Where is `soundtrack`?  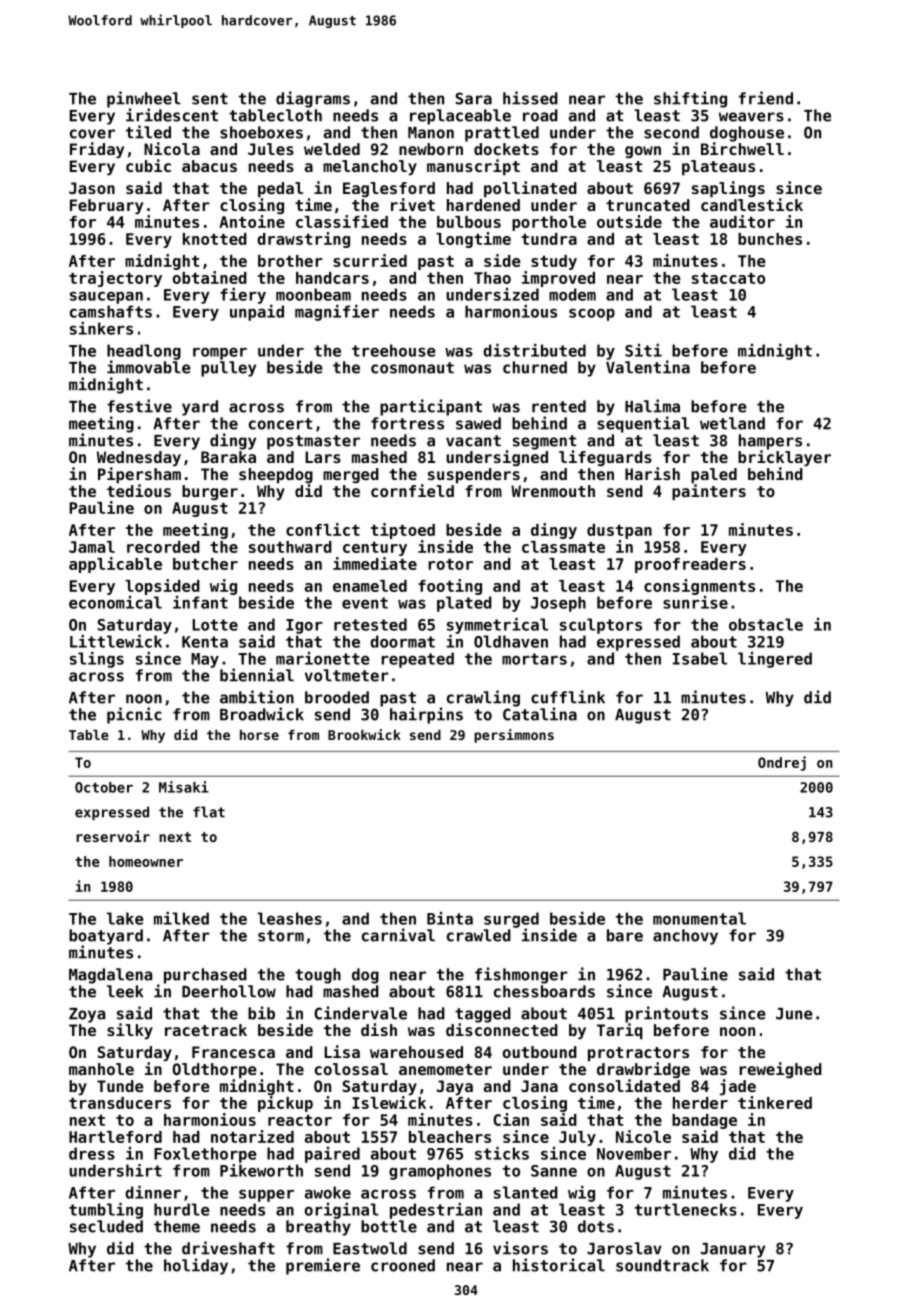
soundtrack is located at coordinates (662, 1265).
